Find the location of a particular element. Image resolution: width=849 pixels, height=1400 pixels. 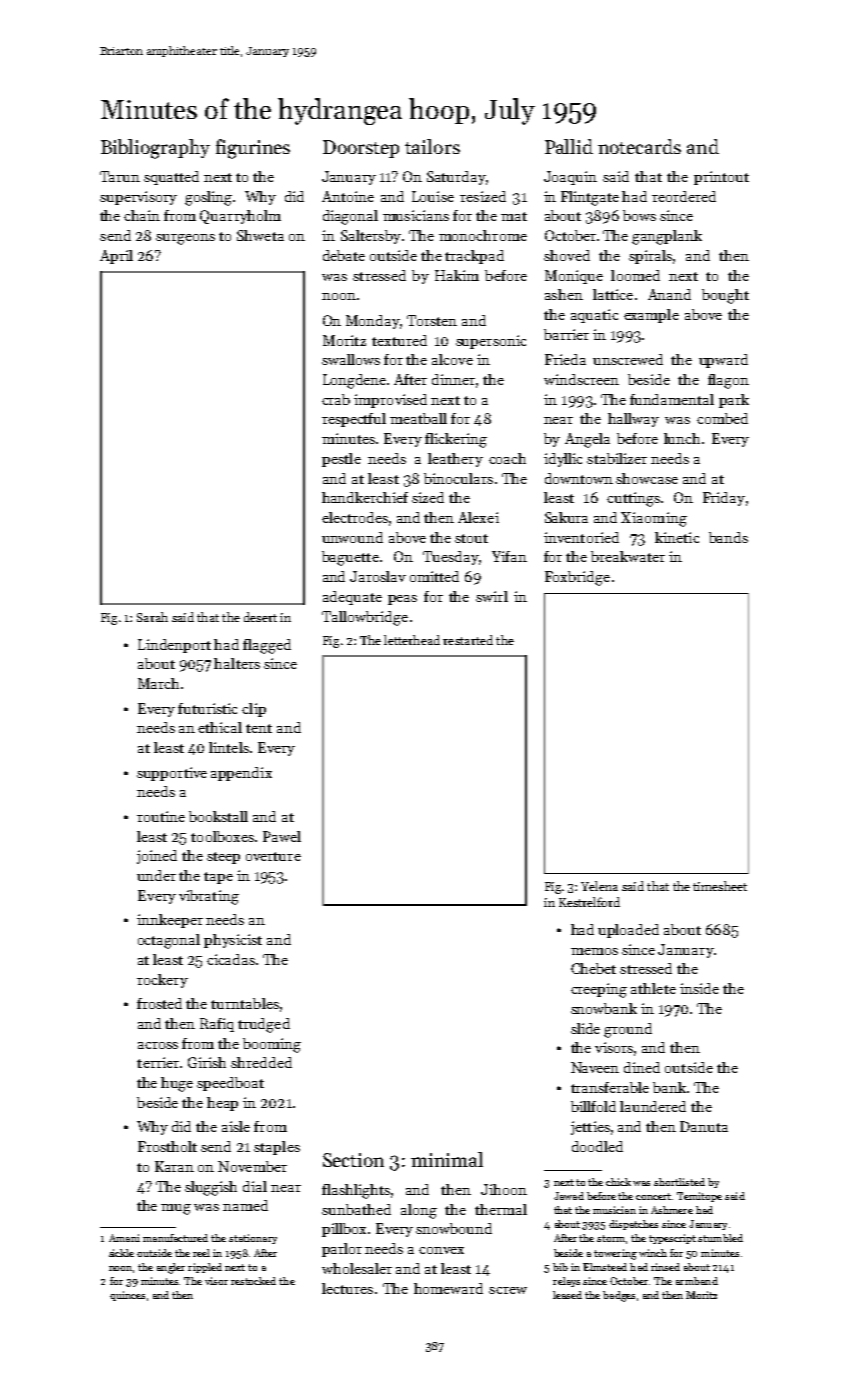

bands is located at coordinates (728, 537).
